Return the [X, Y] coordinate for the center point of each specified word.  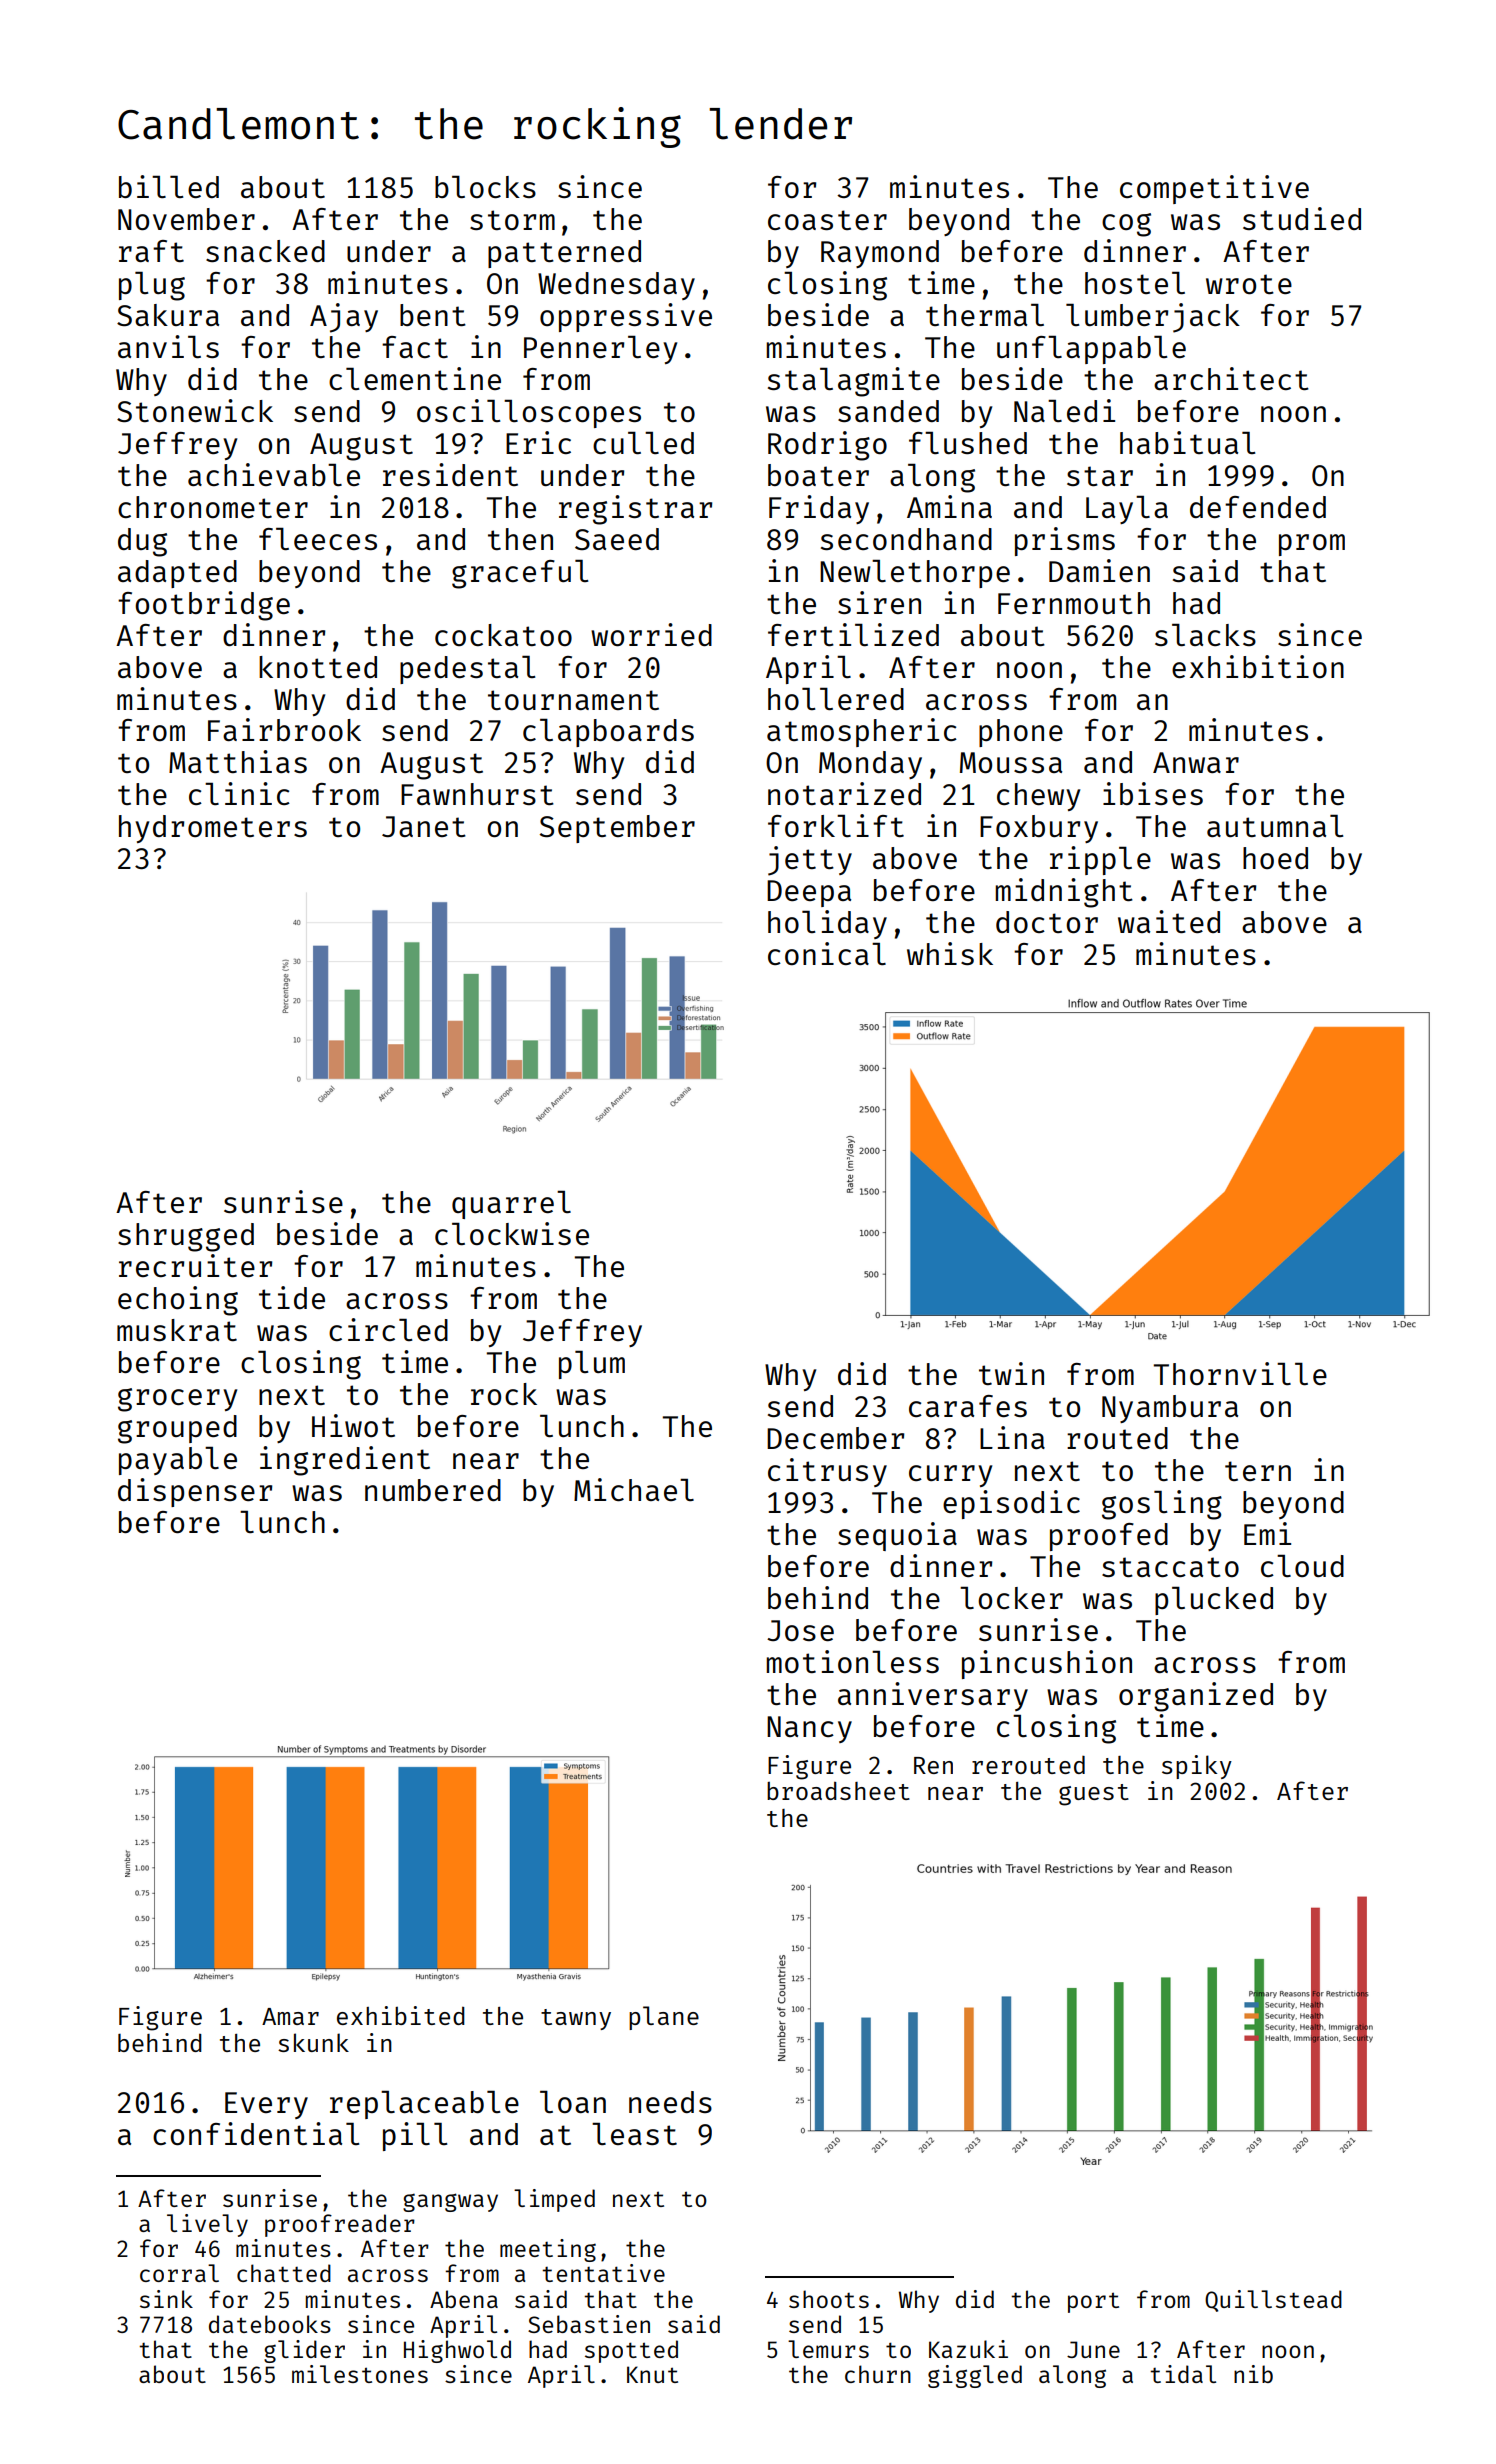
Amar [290, 2016]
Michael [634, 1489]
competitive [1214, 189]
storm [512, 220]
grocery [177, 1400]
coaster [827, 220]
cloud [1302, 1565]
